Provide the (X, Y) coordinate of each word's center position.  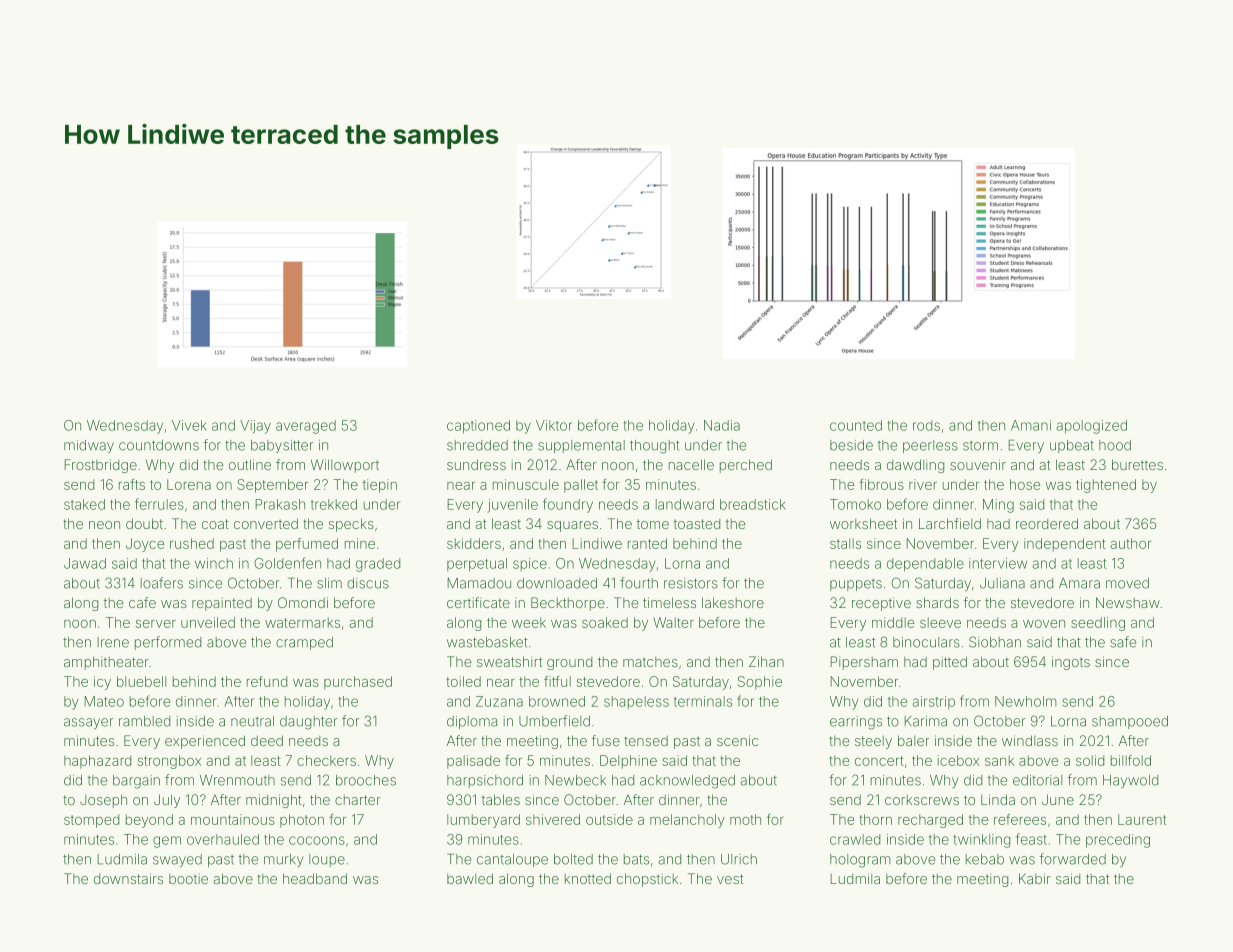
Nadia (722, 425)
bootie (188, 879)
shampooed (1130, 722)
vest (730, 879)
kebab (985, 859)
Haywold (1130, 781)
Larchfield (950, 523)
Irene (113, 642)
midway (89, 446)
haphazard (97, 762)
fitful (557, 681)
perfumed (307, 545)
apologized (1091, 427)
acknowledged (687, 782)
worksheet (863, 523)
